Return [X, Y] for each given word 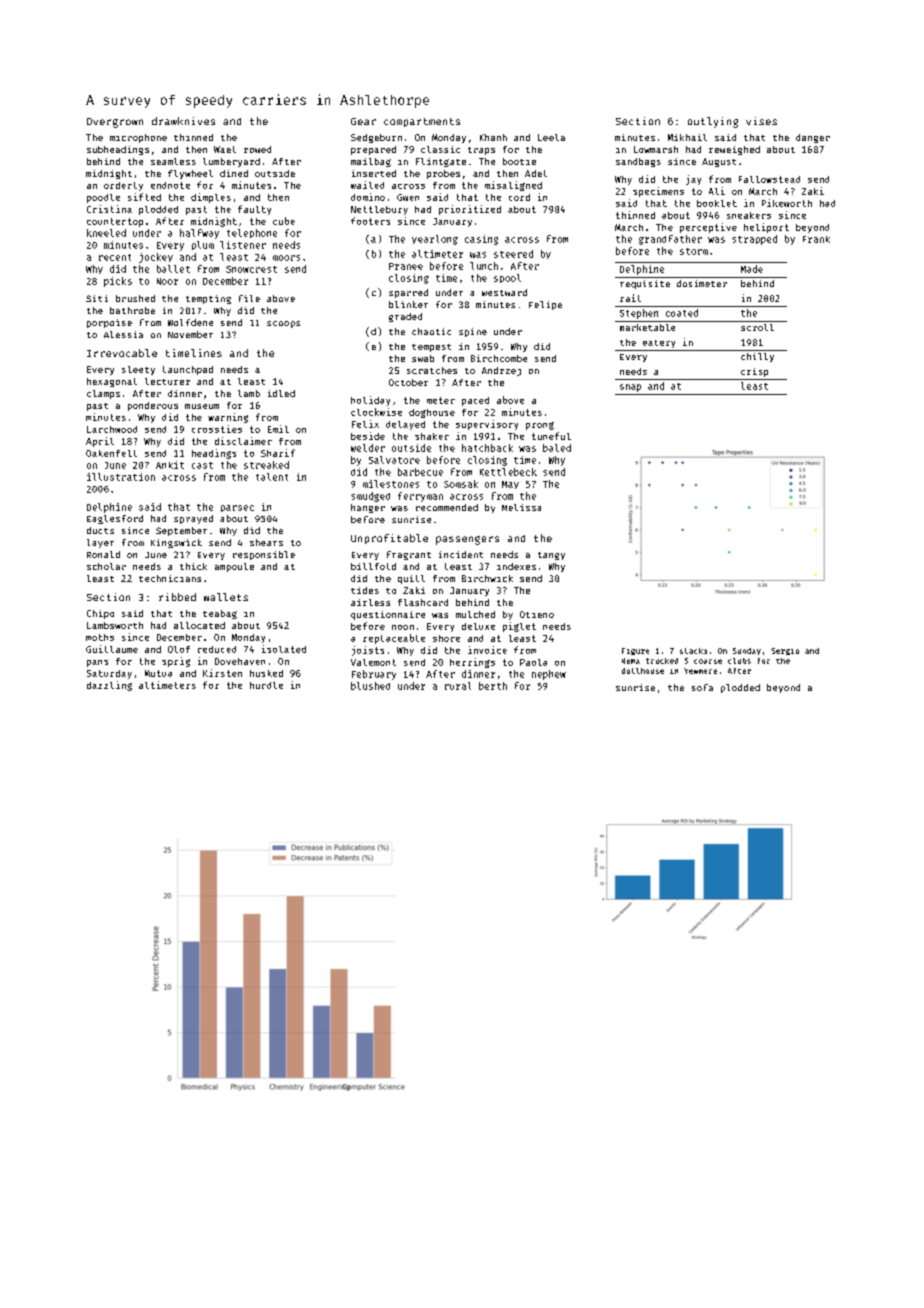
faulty [254, 210]
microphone [138, 138]
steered [513, 254]
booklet [717, 203]
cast [202, 465]
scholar [106, 566]
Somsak [461, 484]
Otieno [537, 614]
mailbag [371, 162]
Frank [816, 239]
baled [557, 448]
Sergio [785, 651]
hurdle [266, 685]
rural [458, 686]
